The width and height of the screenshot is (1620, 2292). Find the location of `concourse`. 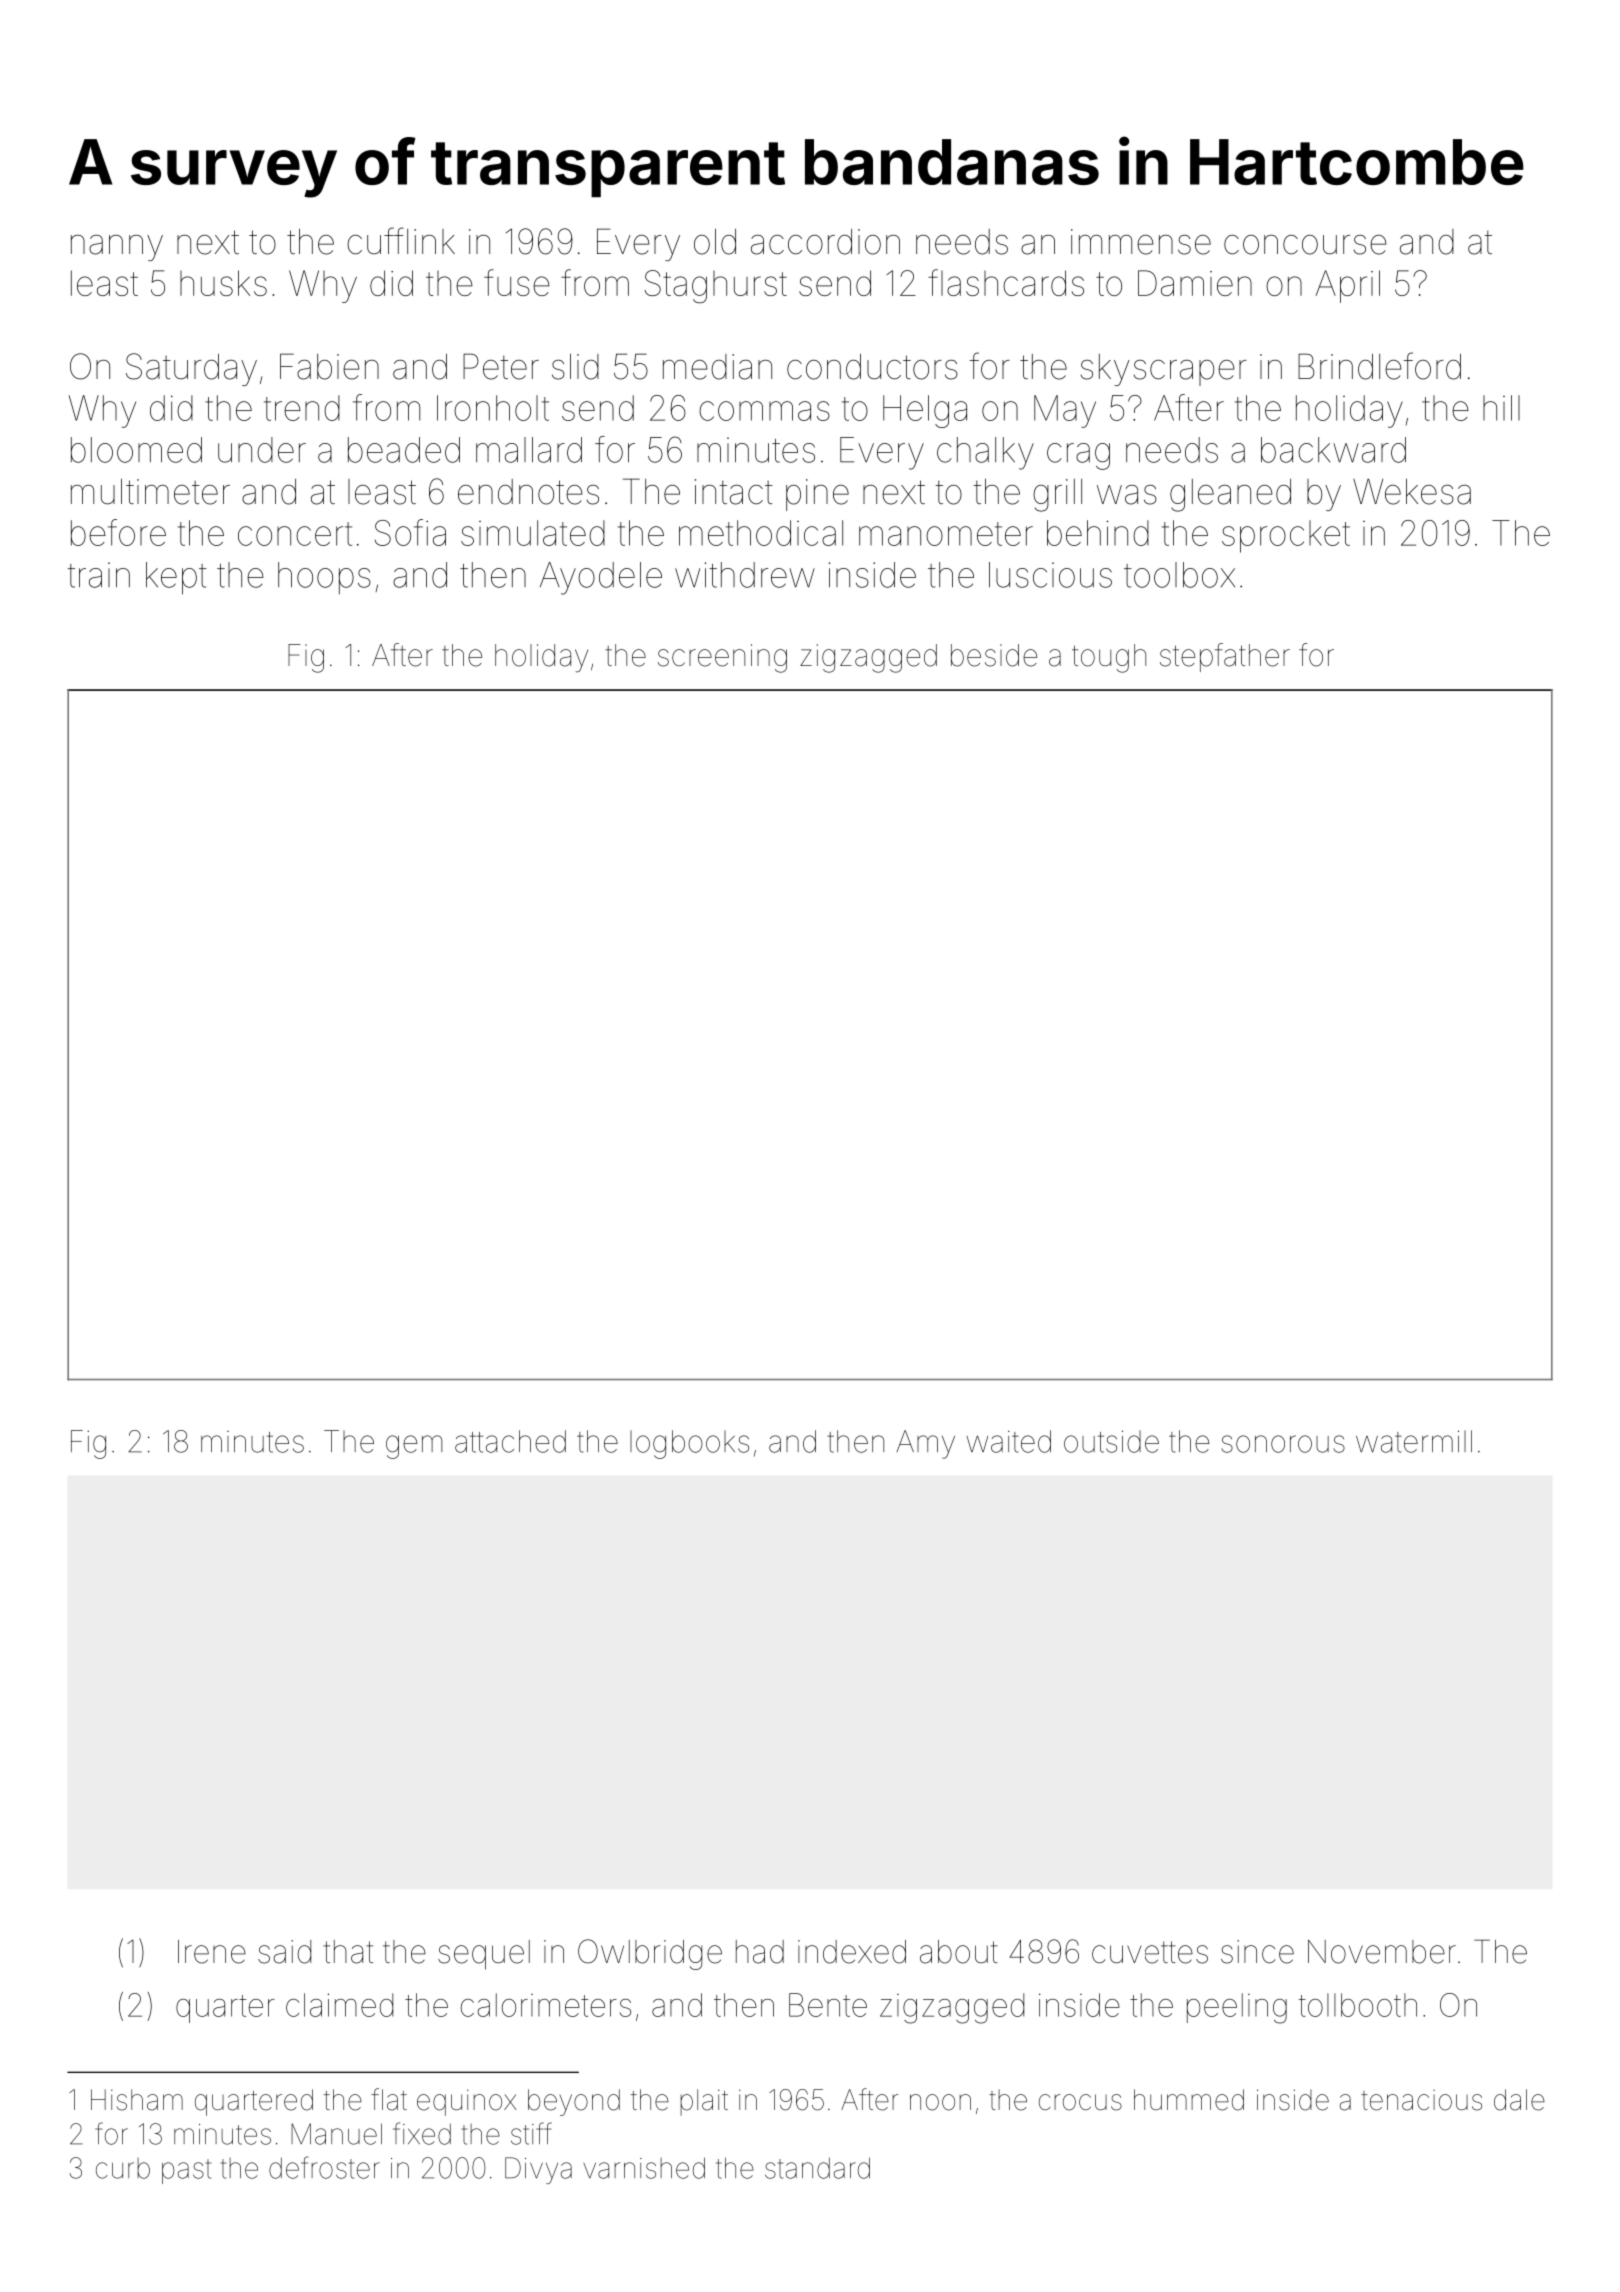

concourse is located at coordinates (1305, 245).
